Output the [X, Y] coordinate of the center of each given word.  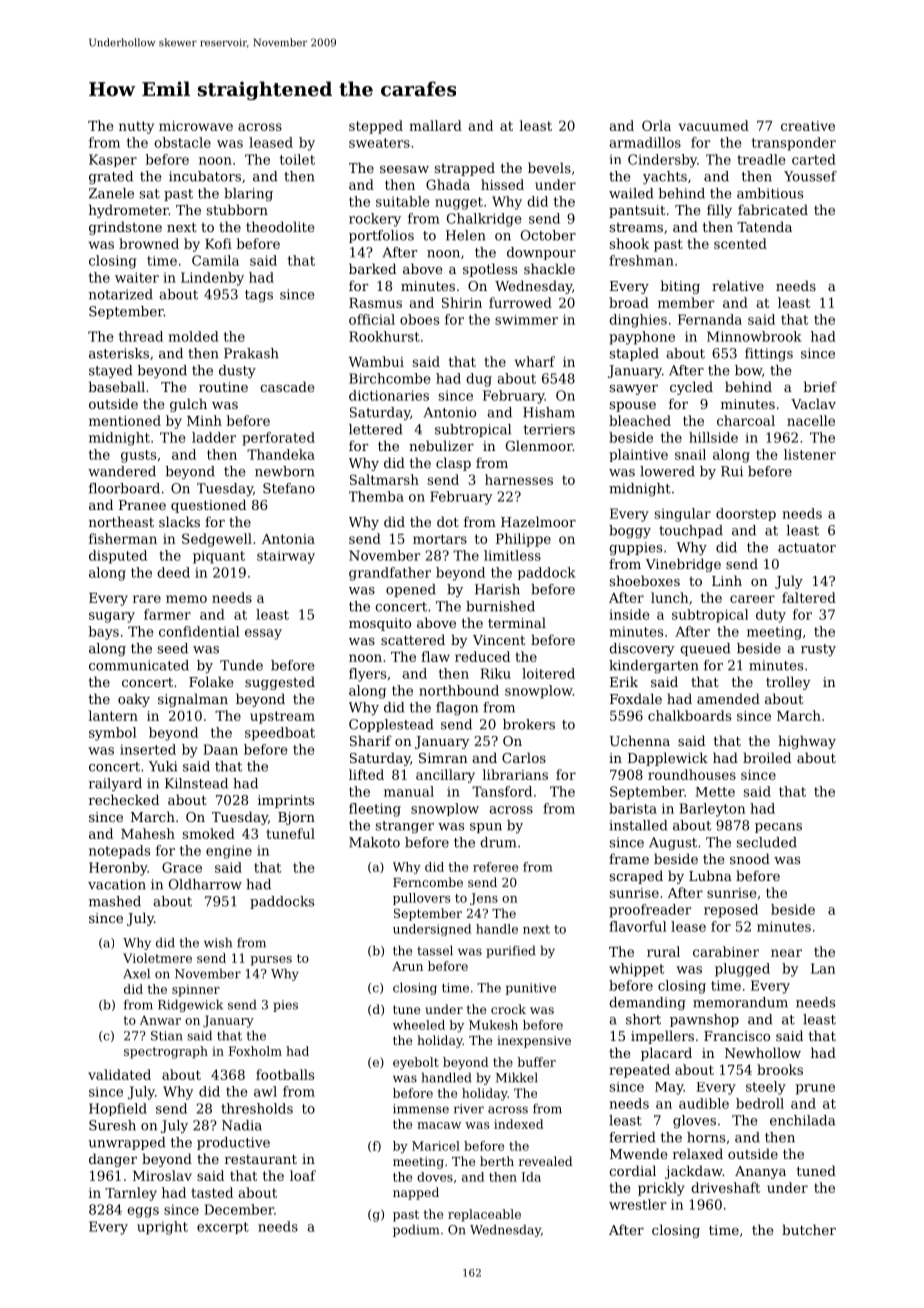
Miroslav [162, 1175]
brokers [529, 724]
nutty [136, 127]
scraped [636, 877]
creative [808, 126]
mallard [435, 125]
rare [147, 599]
